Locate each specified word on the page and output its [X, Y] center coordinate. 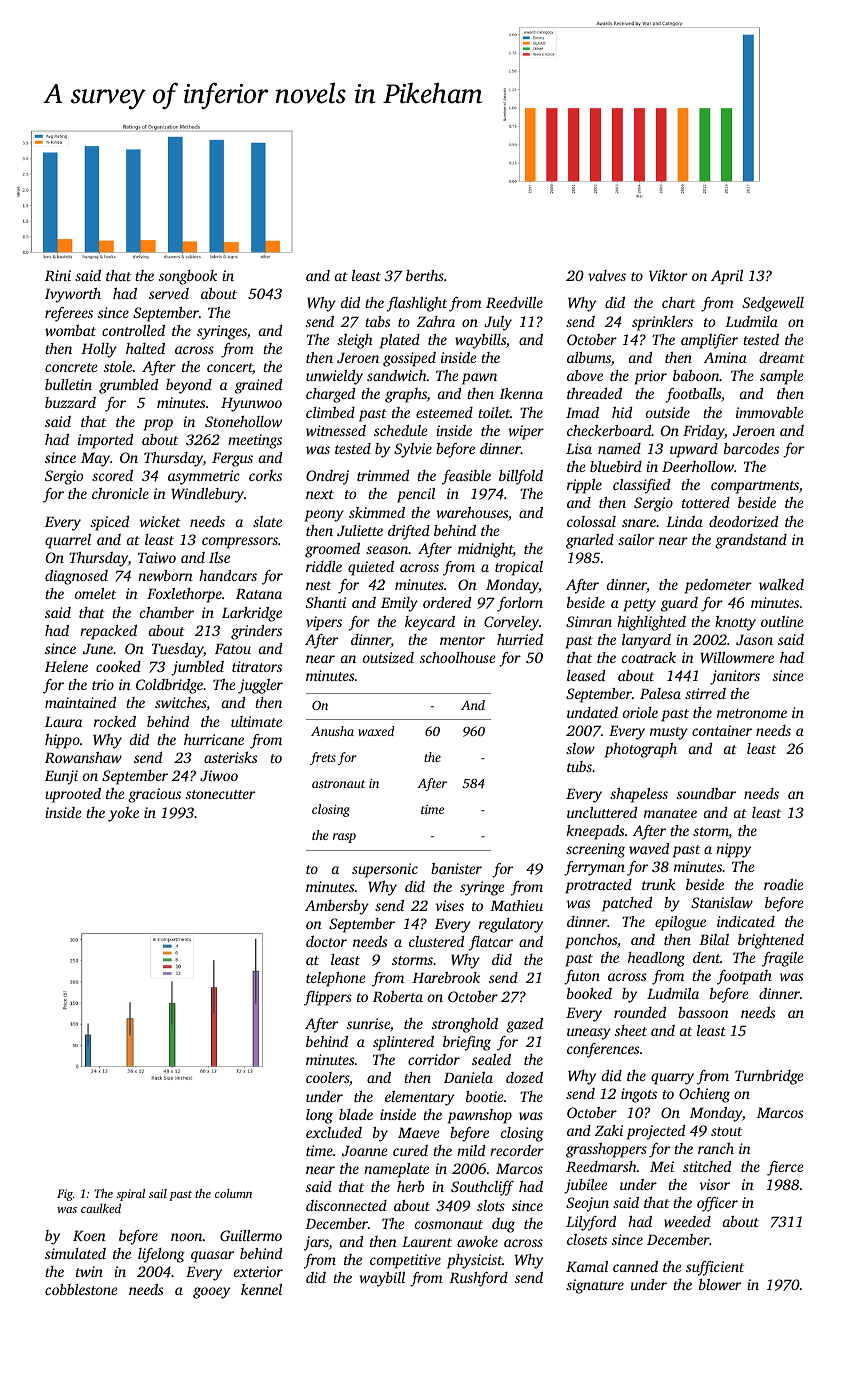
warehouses [472, 512]
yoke [123, 814]
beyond [189, 386]
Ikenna [521, 393]
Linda [684, 521]
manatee [670, 813]
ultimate [256, 721]
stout [726, 1131]
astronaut [338, 784]
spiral [131, 1195]
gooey [211, 1293]
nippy [733, 850]
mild [471, 1150]
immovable [769, 412]
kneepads [595, 832]
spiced [110, 523]
